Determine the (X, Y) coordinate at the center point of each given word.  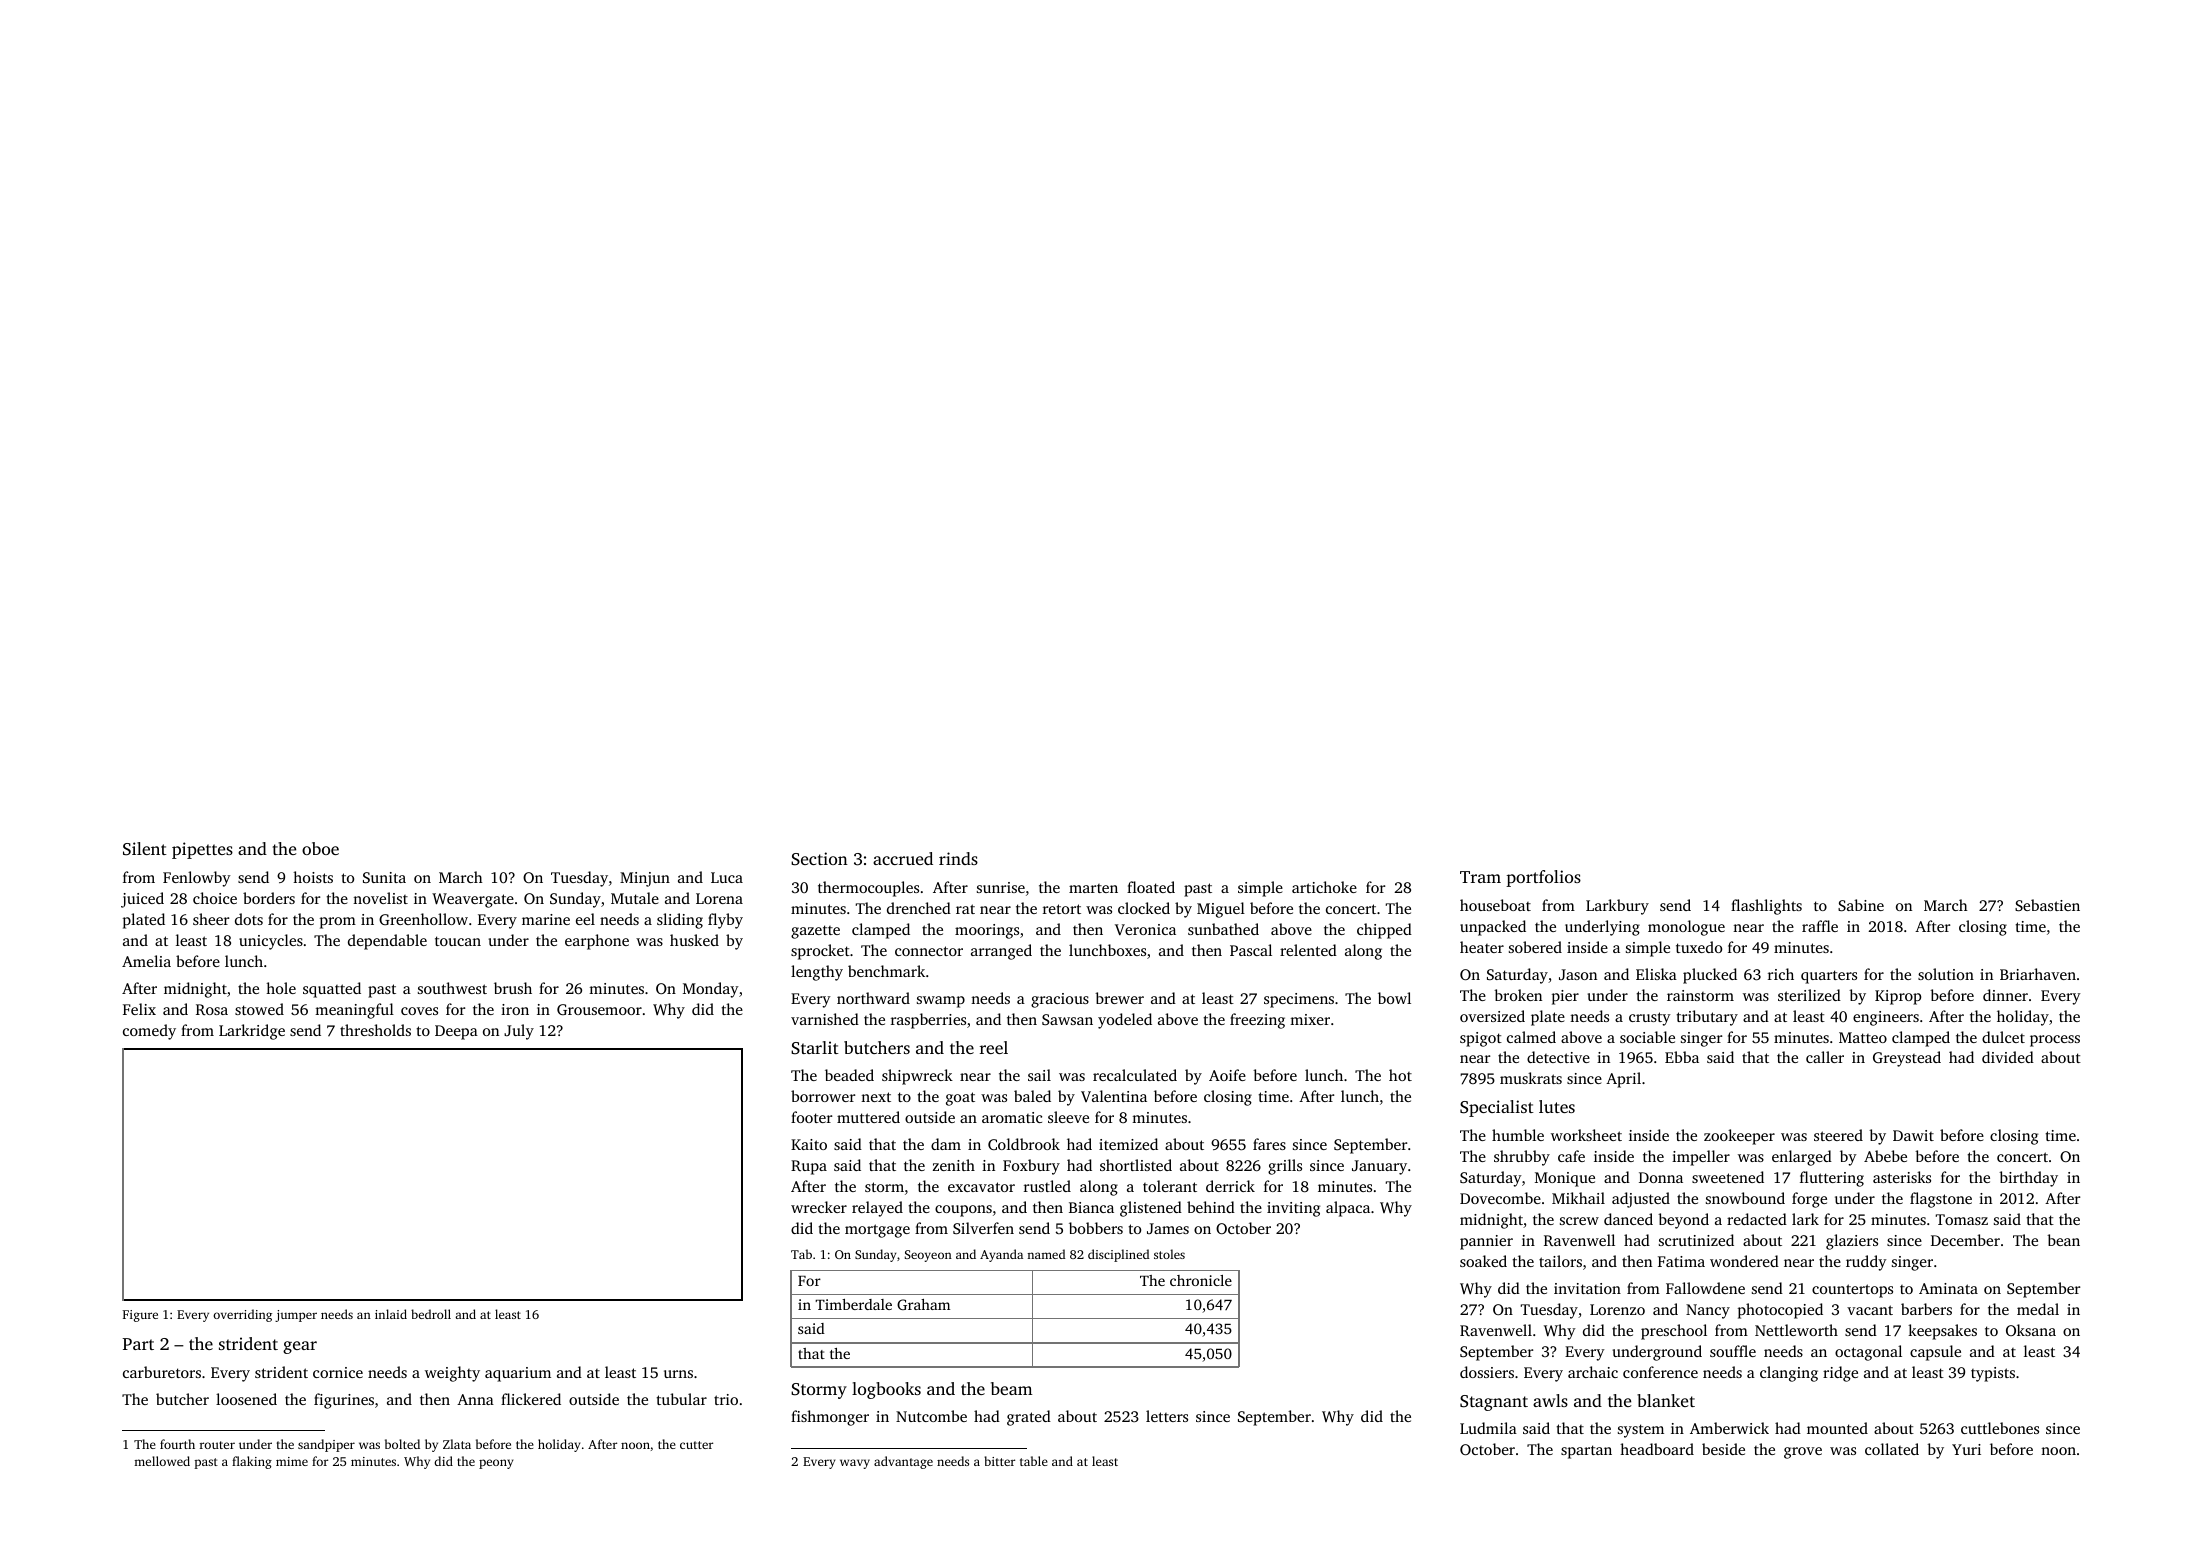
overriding (242, 1315)
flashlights (1766, 907)
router (217, 1445)
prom (338, 923)
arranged (1001, 952)
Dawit (1913, 1135)
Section (819, 859)
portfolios (1543, 878)
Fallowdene (1705, 1288)
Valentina (1114, 1096)
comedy (149, 1032)
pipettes (202, 850)
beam (1011, 1388)
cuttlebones (2000, 1428)
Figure (140, 1316)
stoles (1169, 1254)
